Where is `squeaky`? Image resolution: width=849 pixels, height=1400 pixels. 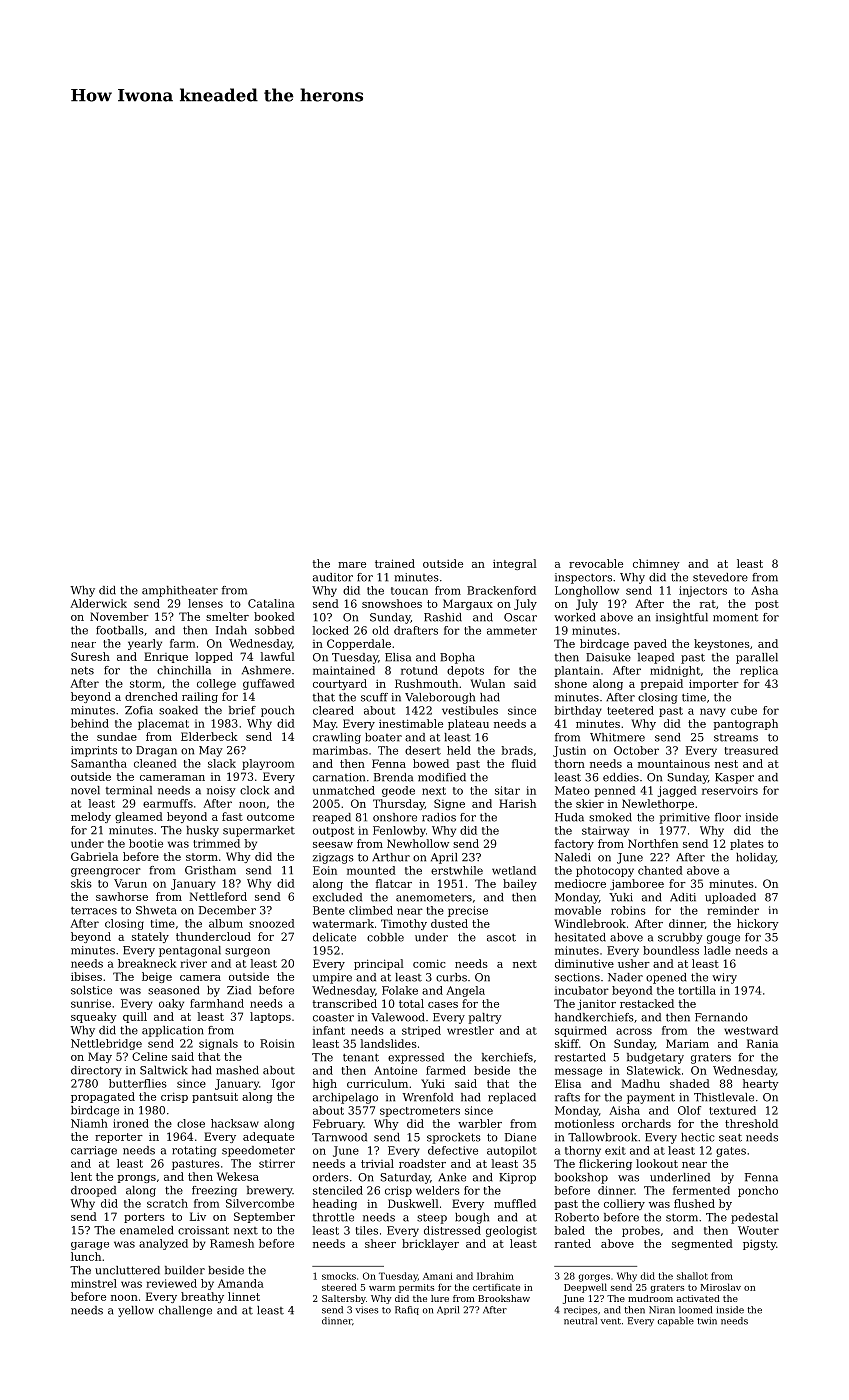
squeaky is located at coordinates (94, 1017).
